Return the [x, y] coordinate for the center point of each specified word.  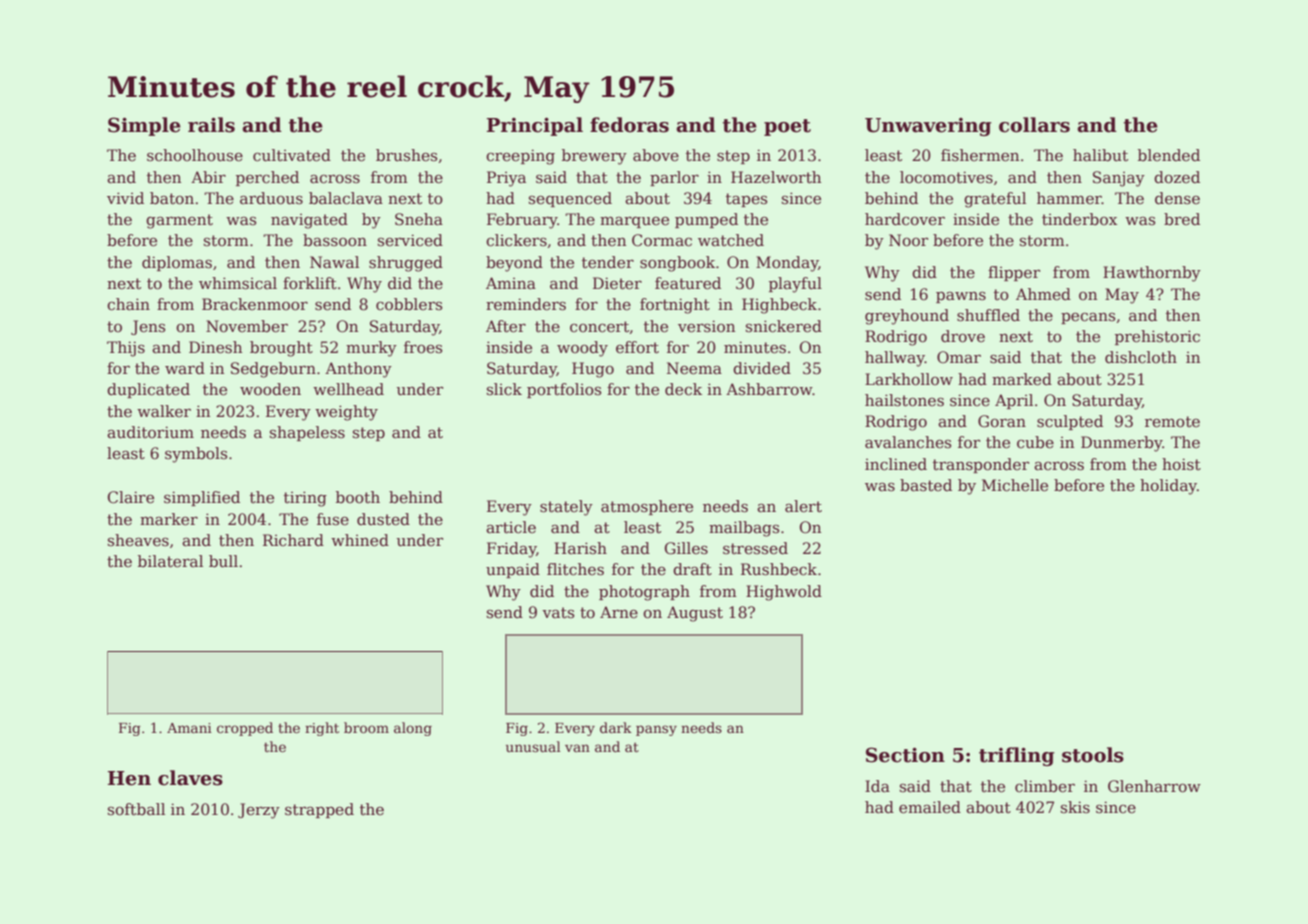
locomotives [946, 177]
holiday [1168, 487]
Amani [189, 728]
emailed [930, 807]
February [522, 221]
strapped [319, 810]
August [695, 614]
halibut [1100, 155]
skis [1075, 807]
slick [504, 389]
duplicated [148, 390]
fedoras [629, 125]
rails [211, 125]
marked [1022, 379]
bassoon [335, 240]
